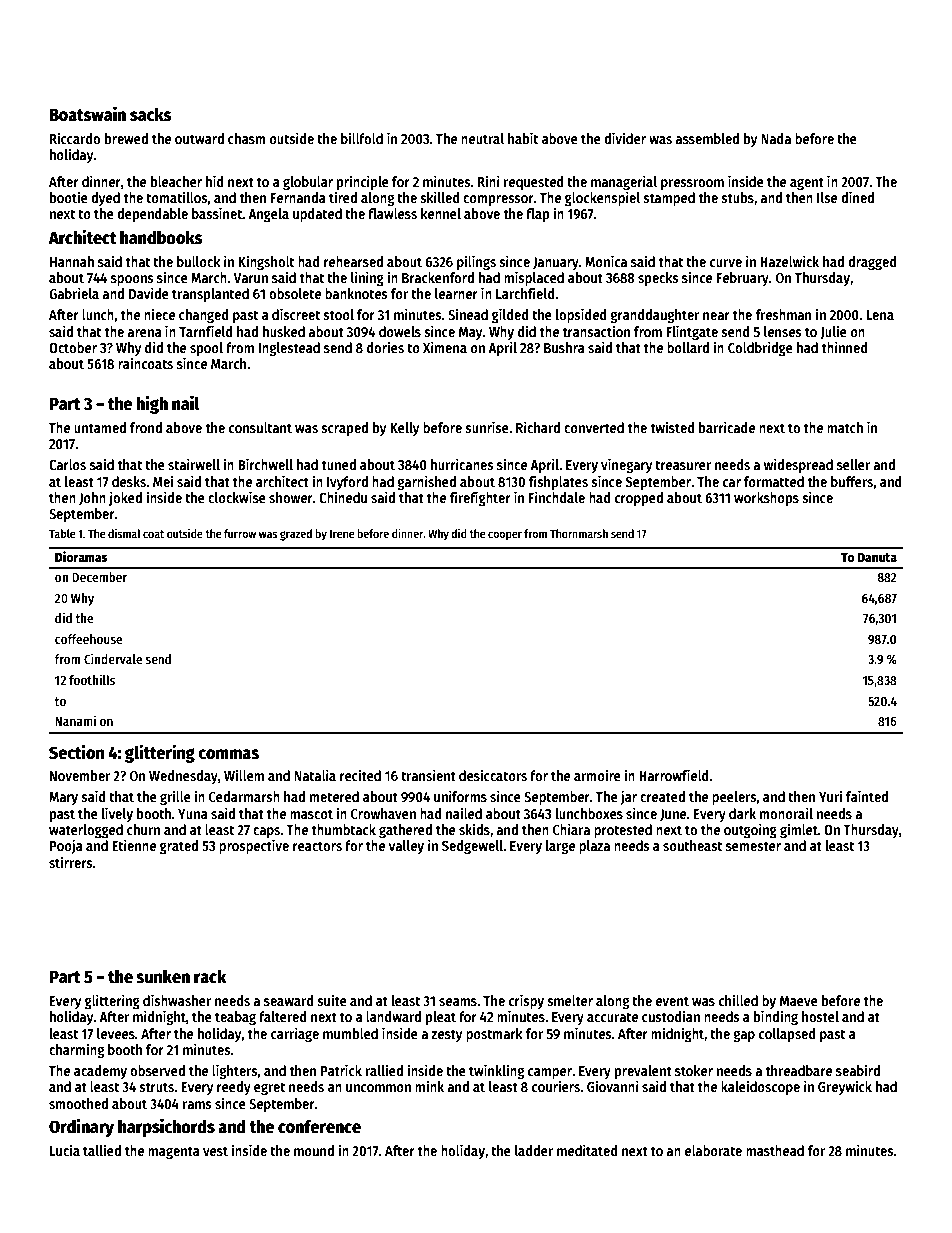 The width and height of the page is (952, 1233). What do you see at coordinates (151, 114) in the page?
I see `sacks` at bounding box center [151, 114].
